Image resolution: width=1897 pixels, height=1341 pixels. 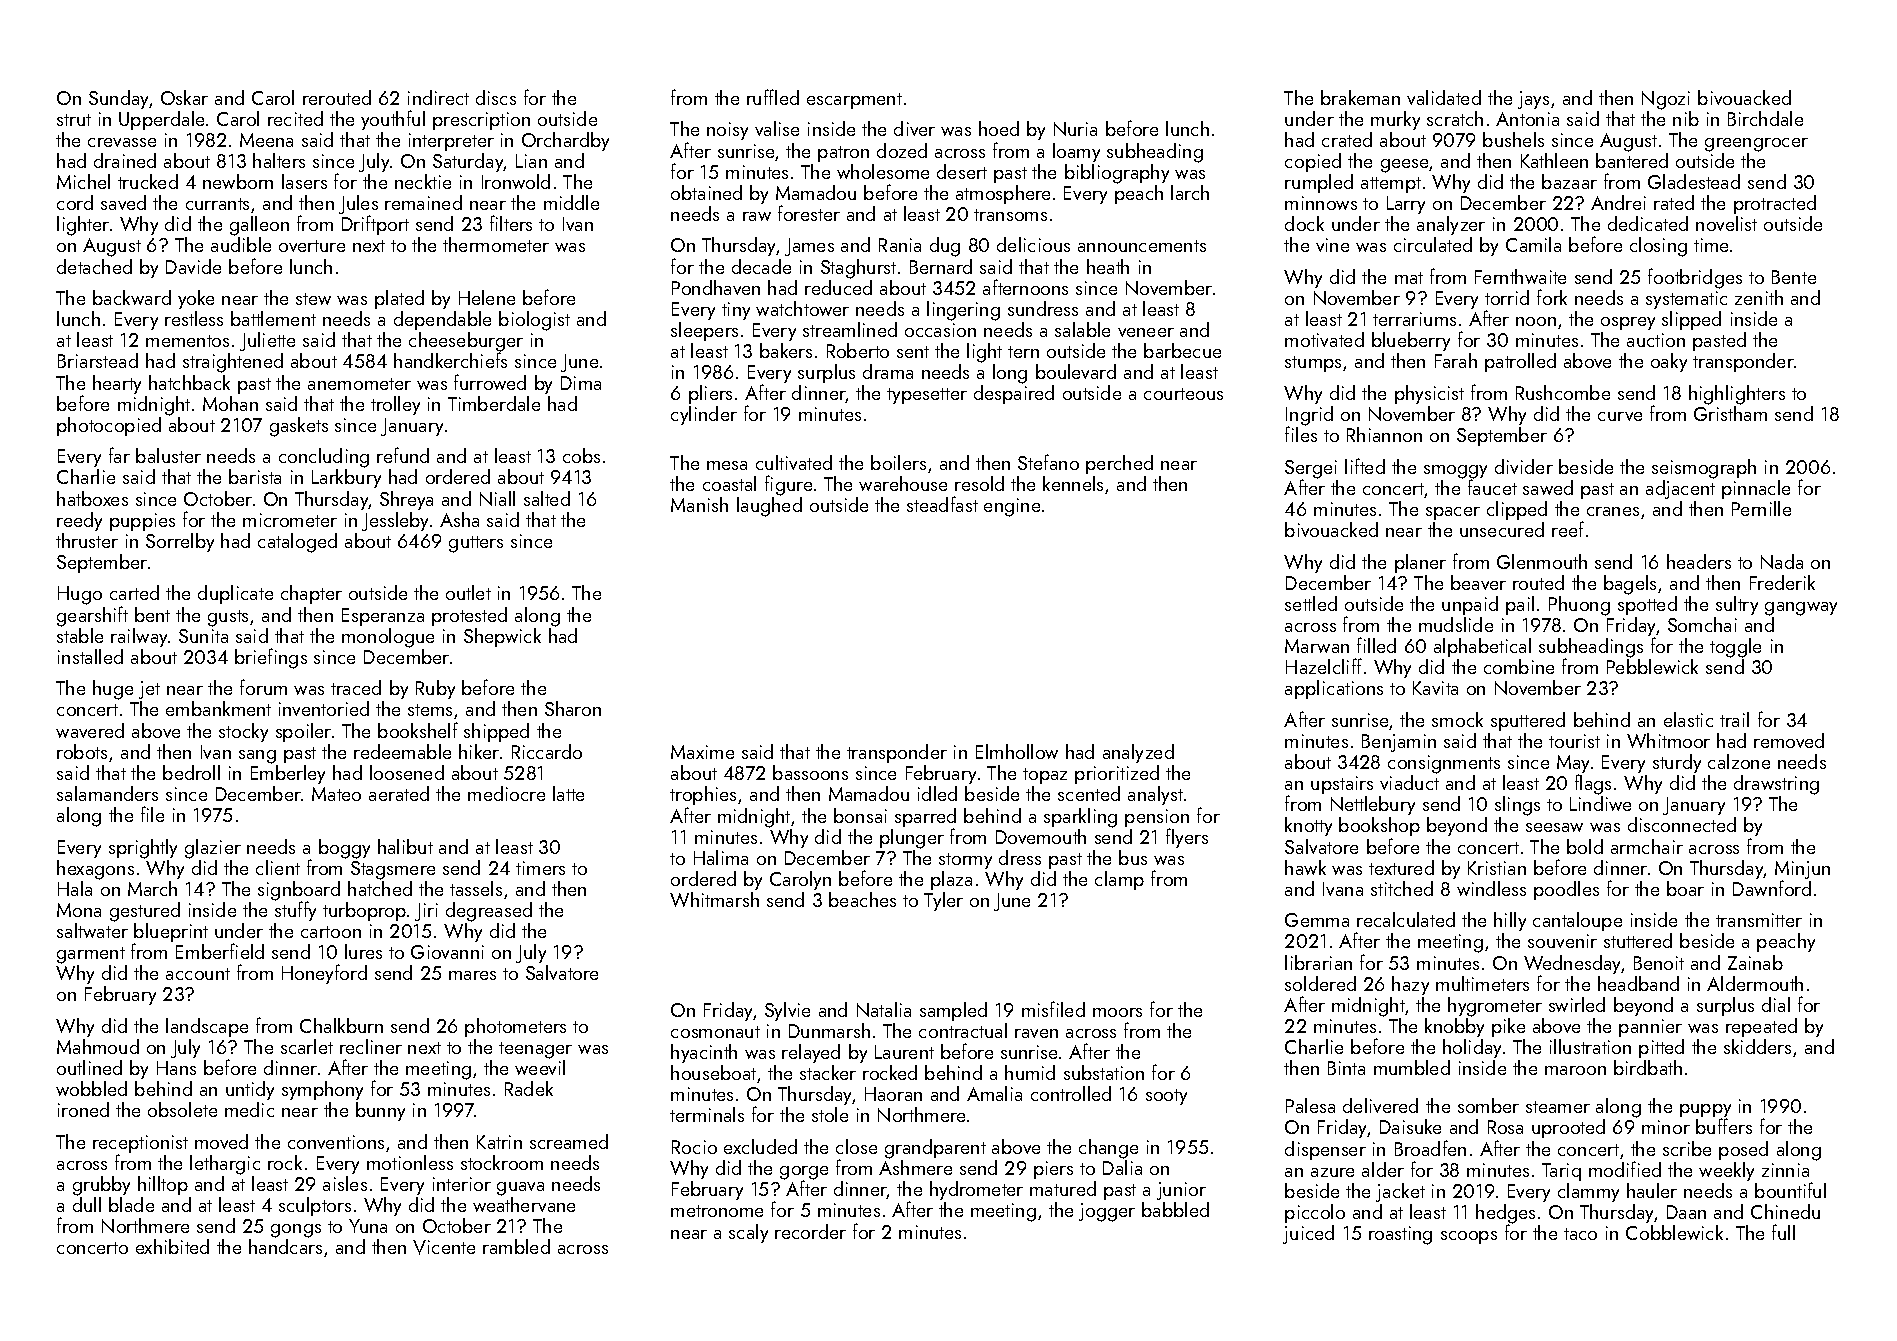 I want to click on full, so click(x=1783, y=1232).
